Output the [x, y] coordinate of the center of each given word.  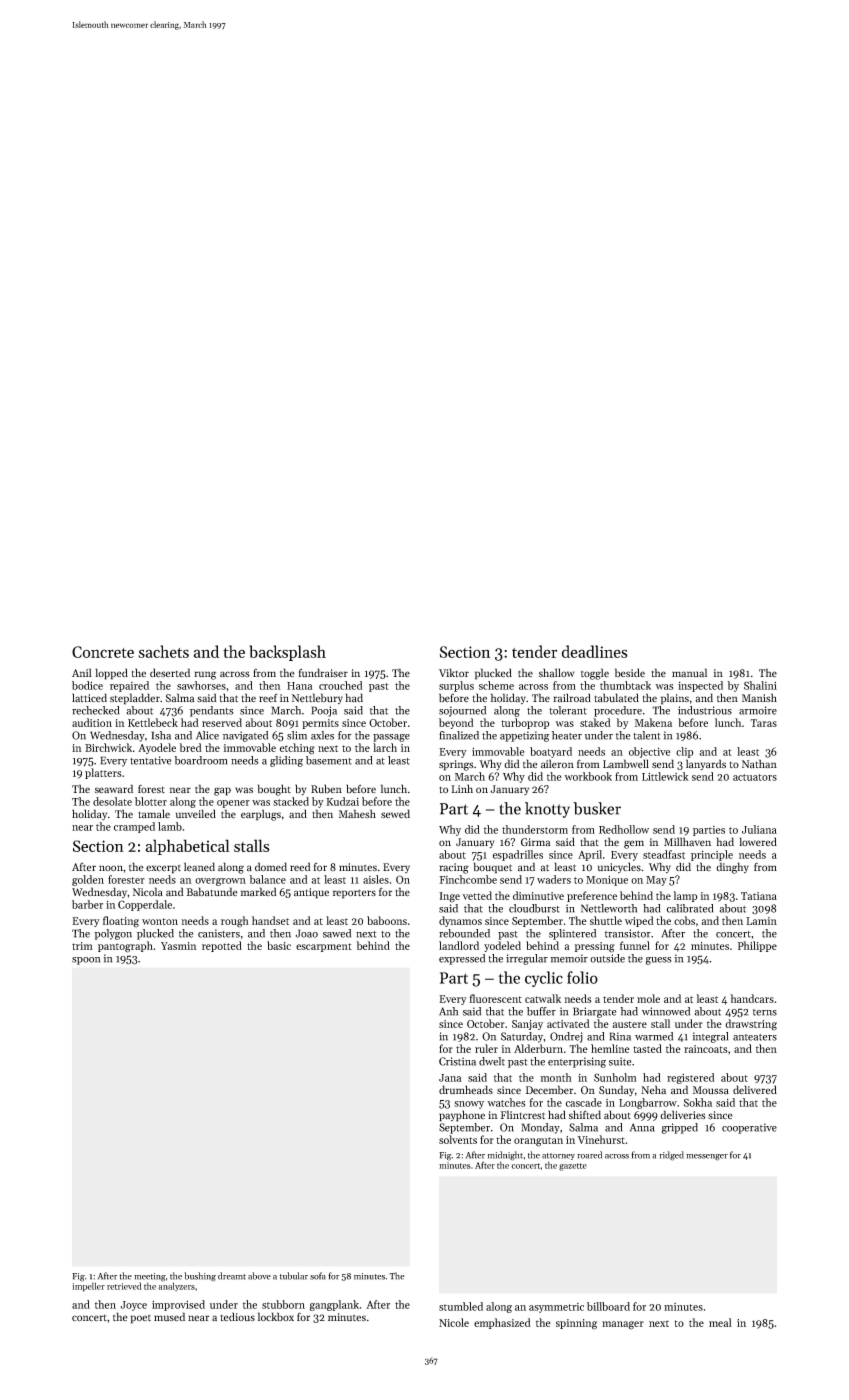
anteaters [755, 1037]
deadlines [595, 651]
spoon [86, 961]
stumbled [461, 1306]
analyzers [176, 1286]
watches [506, 1102]
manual [689, 672]
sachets [163, 651]
